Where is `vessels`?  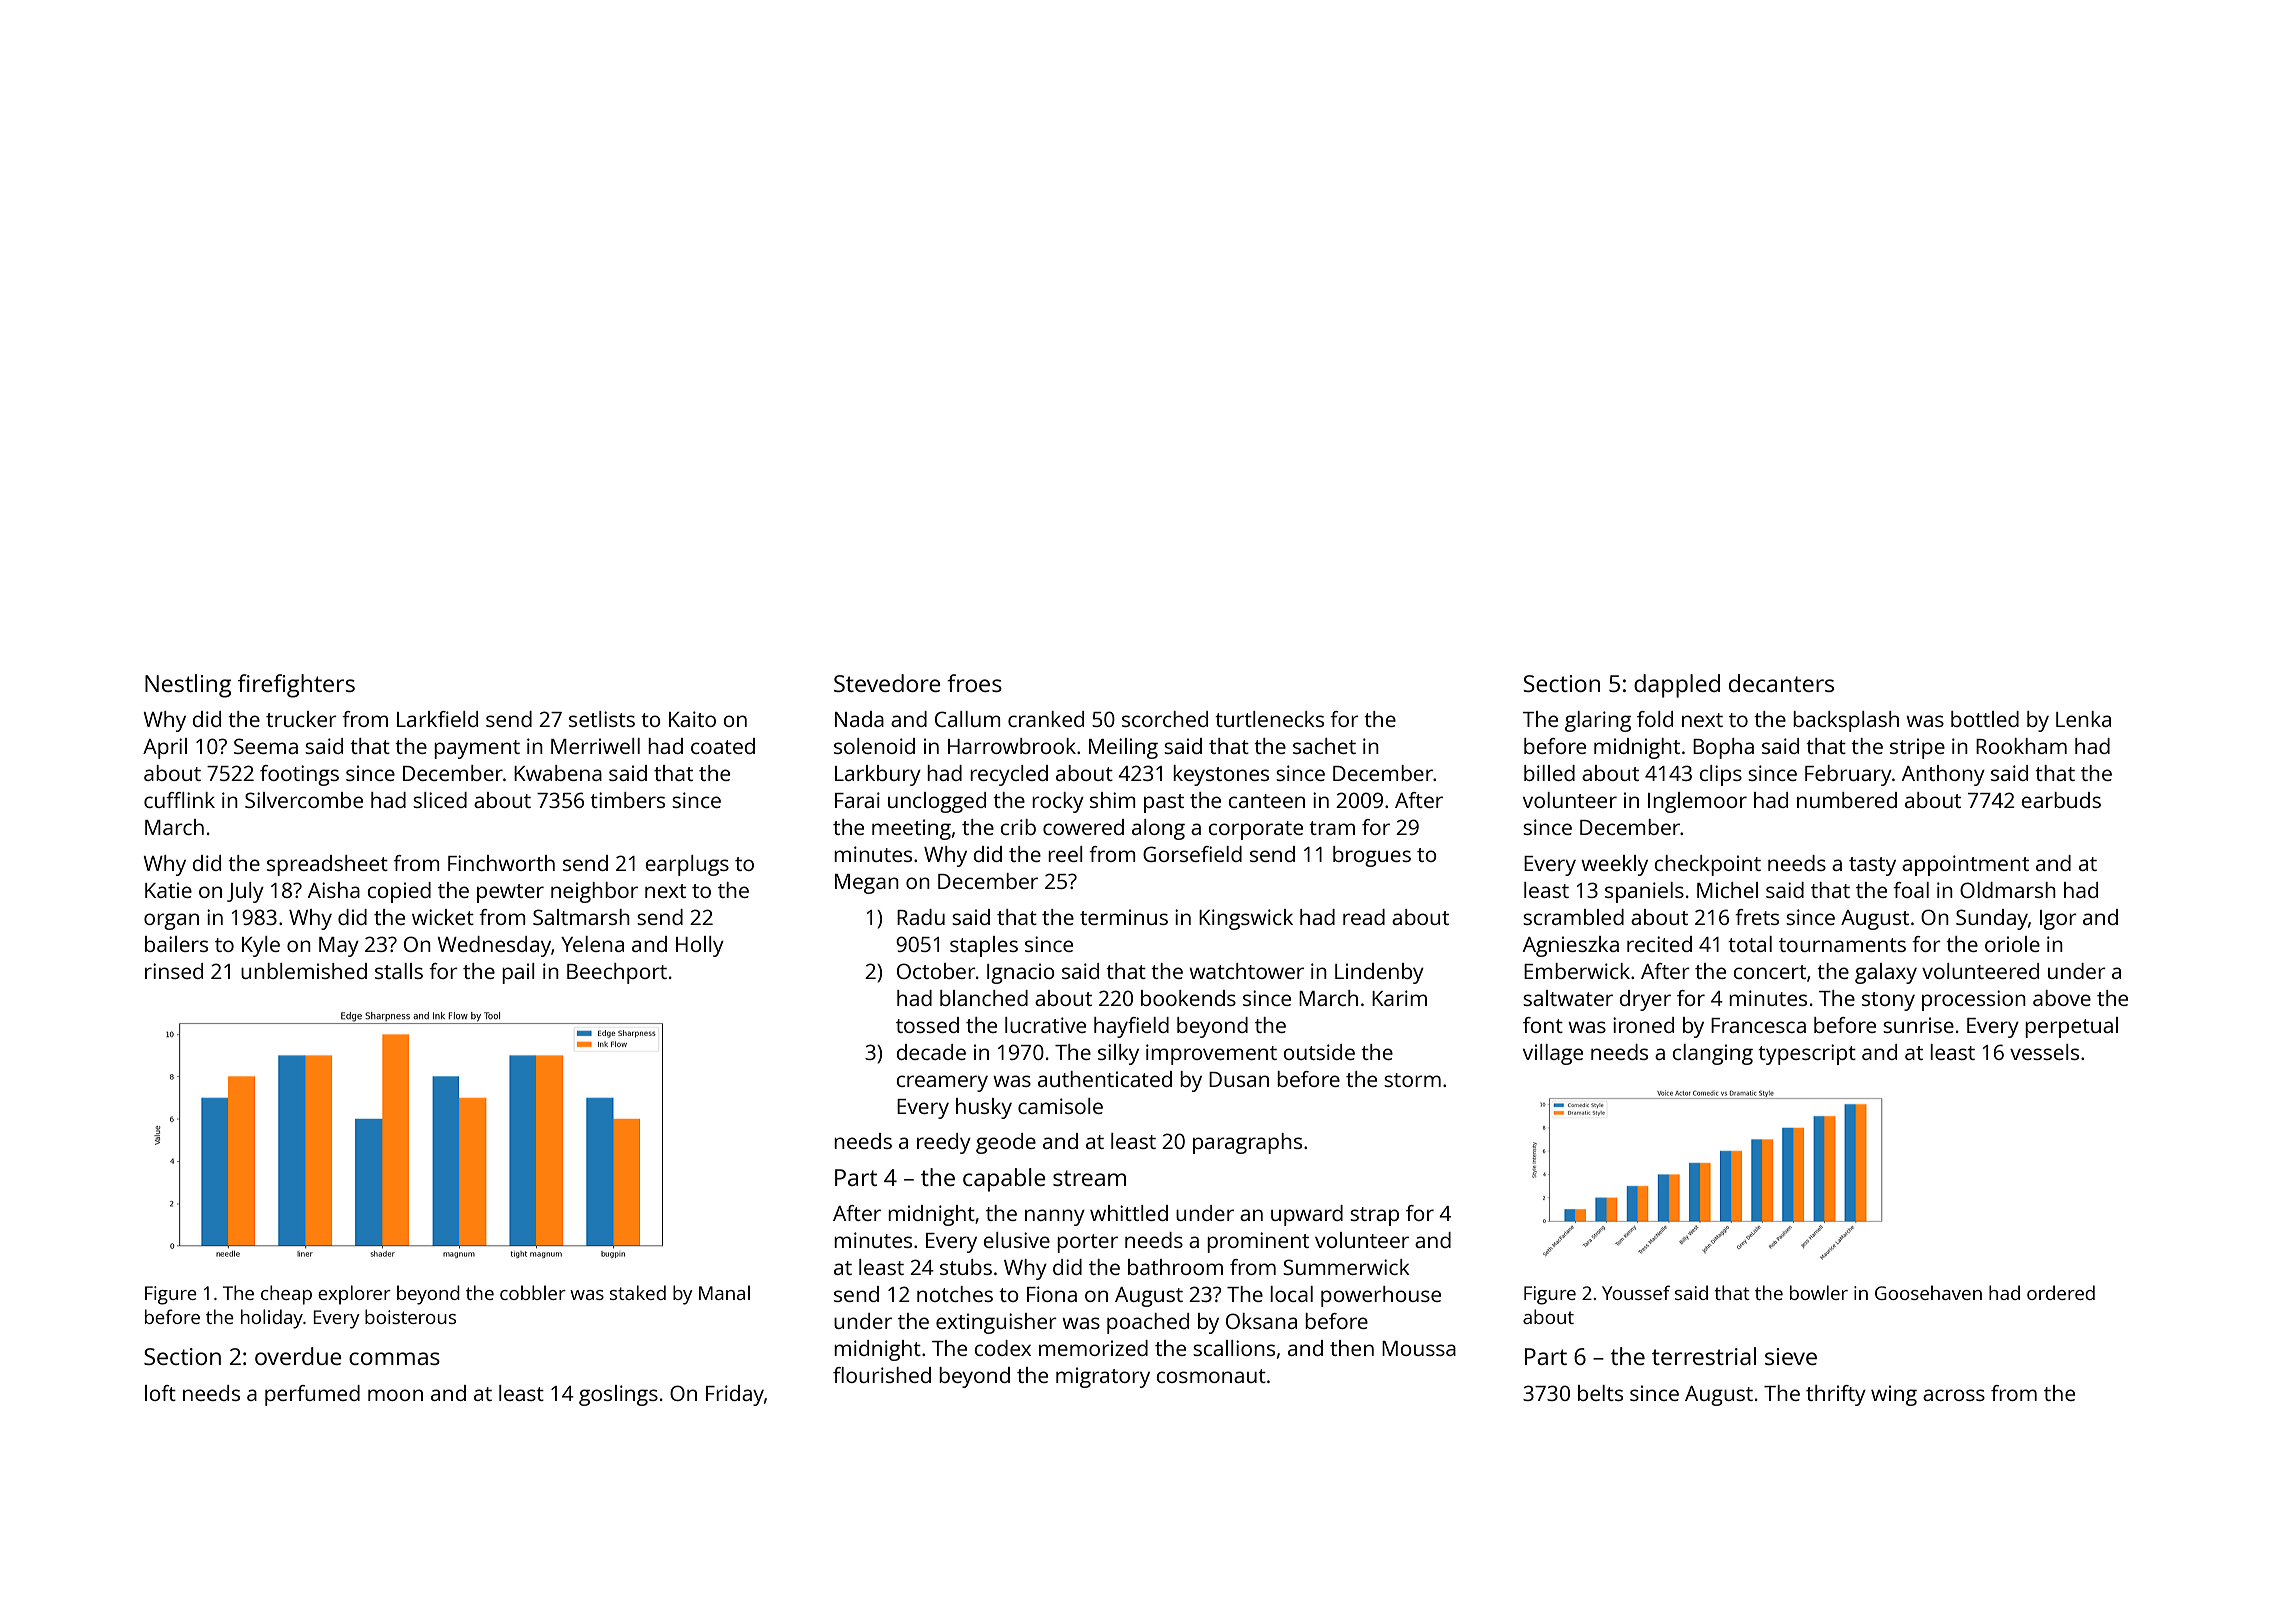
vessels is located at coordinates (2044, 1052).
